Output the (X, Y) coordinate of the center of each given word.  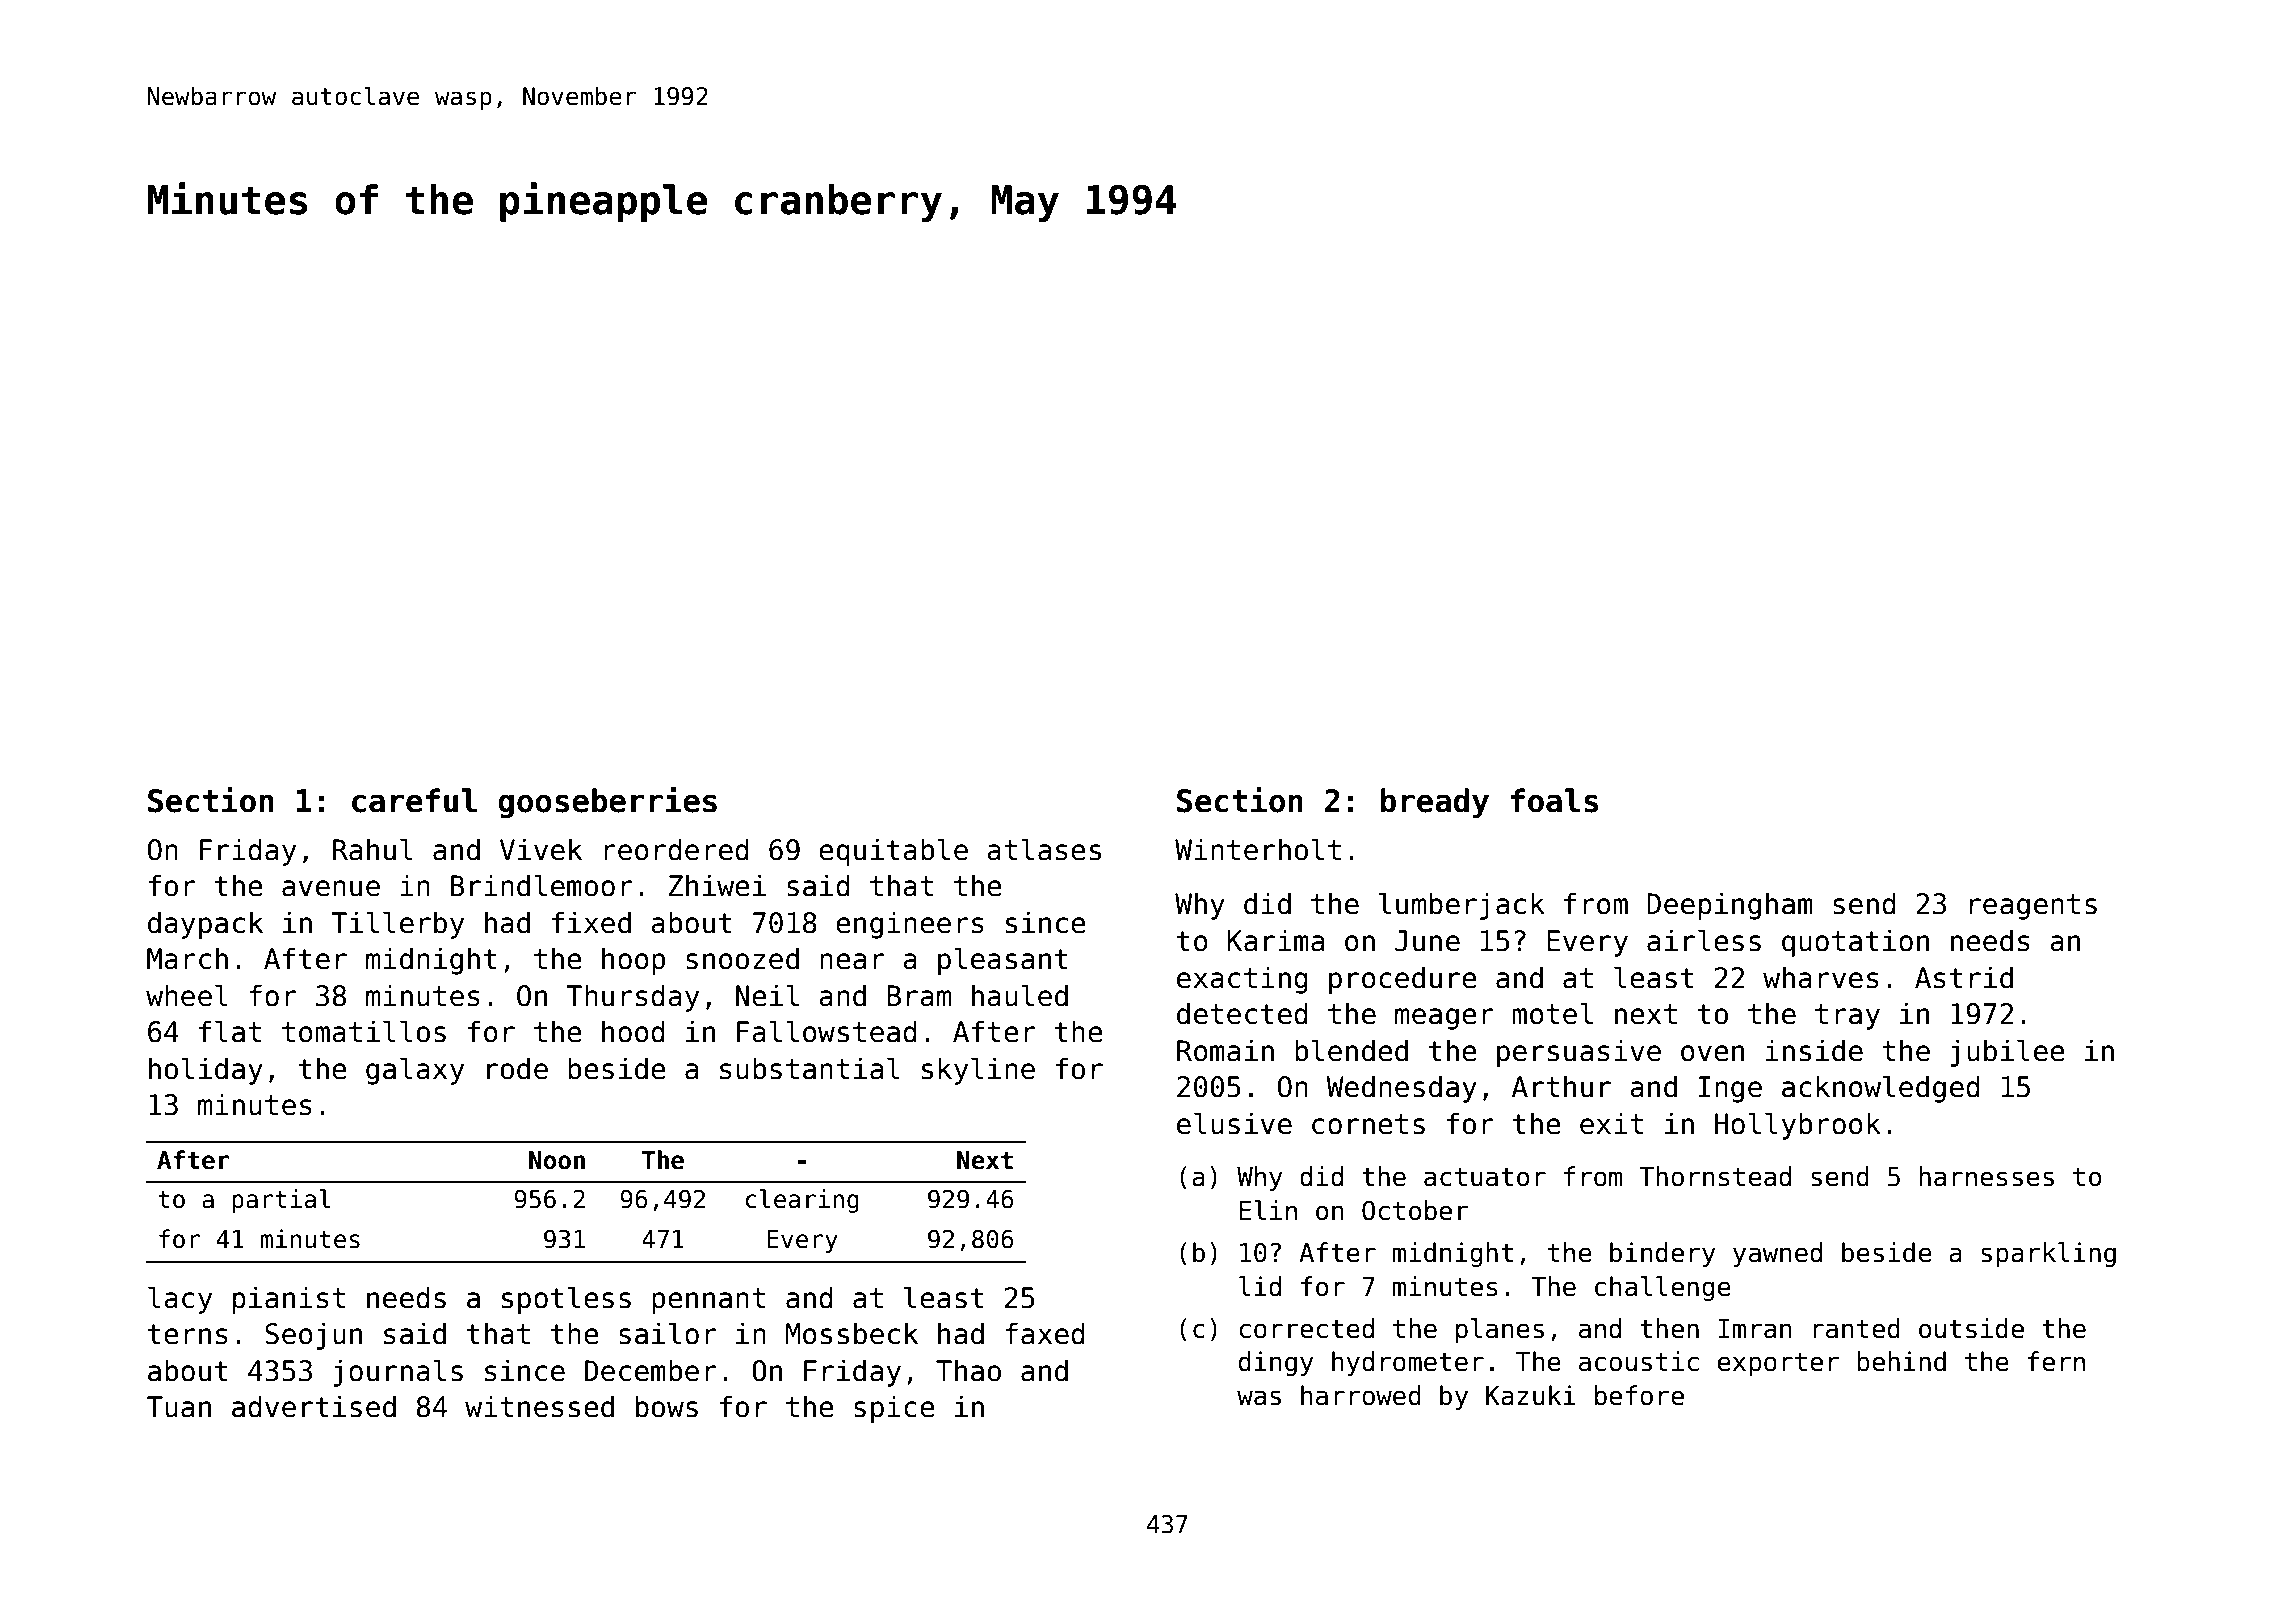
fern (2056, 1361)
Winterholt (1258, 849)
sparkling (2048, 1254)
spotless (566, 1300)
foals (1554, 800)
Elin (1268, 1210)
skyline (978, 1071)
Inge (1730, 1089)
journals (398, 1373)
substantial (810, 1068)
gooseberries (607, 803)
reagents (2033, 907)
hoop (633, 961)
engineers (910, 925)
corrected (1306, 1328)
